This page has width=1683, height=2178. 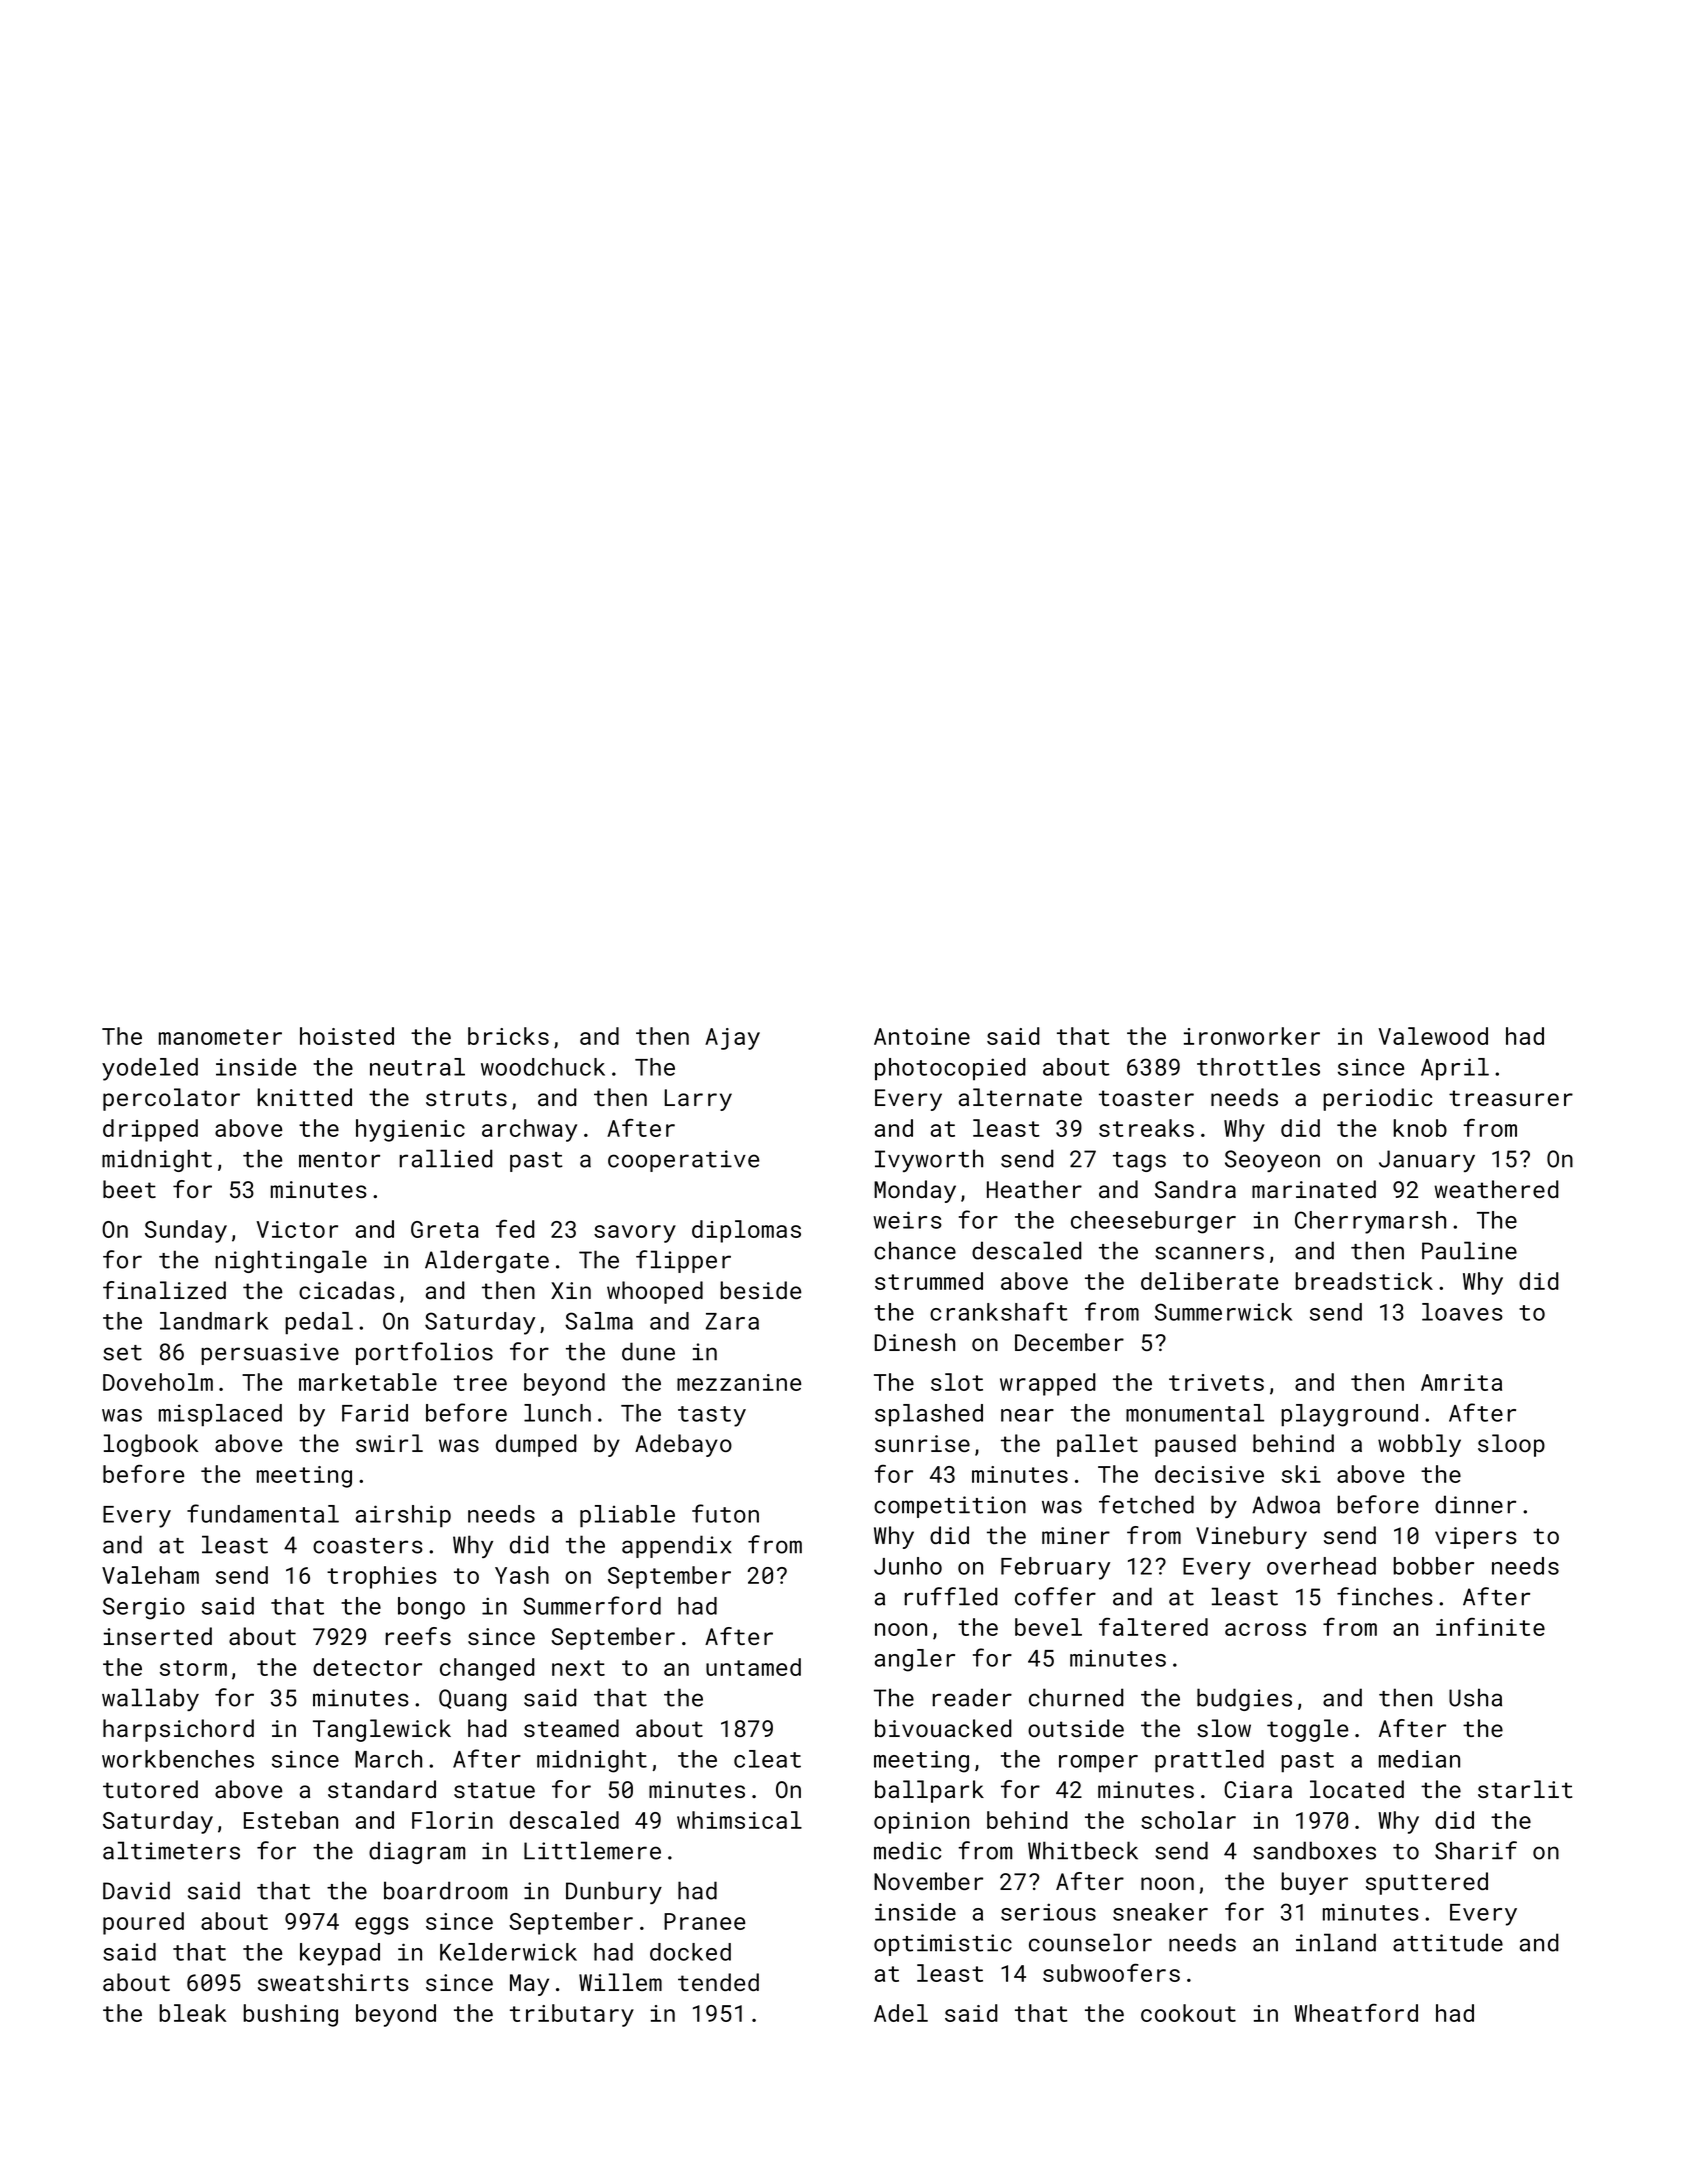 What do you see at coordinates (732, 1039) in the page?
I see `Ajay` at bounding box center [732, 1039].
